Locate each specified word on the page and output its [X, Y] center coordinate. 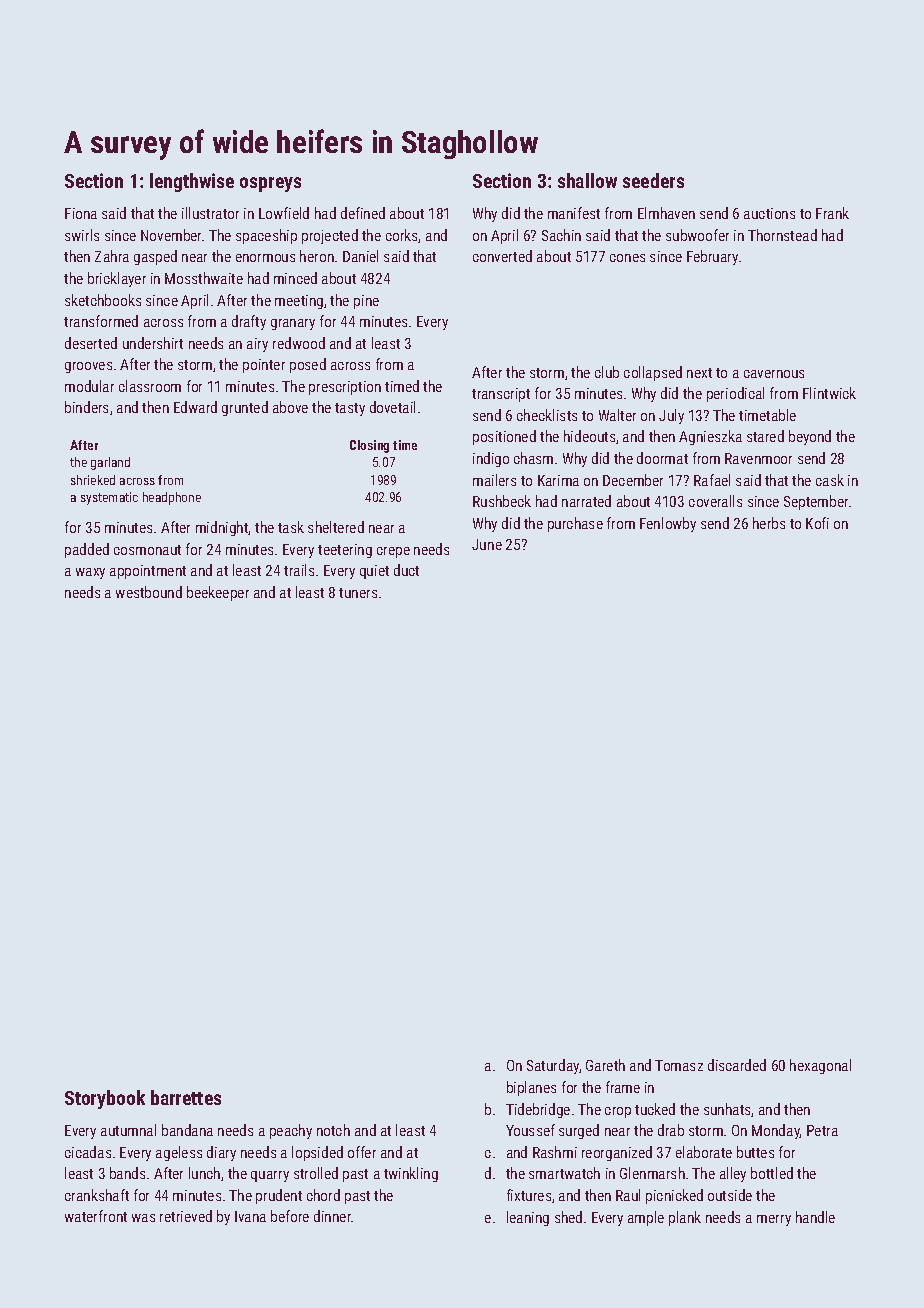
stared [765, 436]
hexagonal [820, 1066]
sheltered [336, 527]
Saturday [553, 1066]
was [143, 1218]
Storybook [105, 1099]
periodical [735, 394]
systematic [109, 498]
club [607, 372]
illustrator [210, 213]
